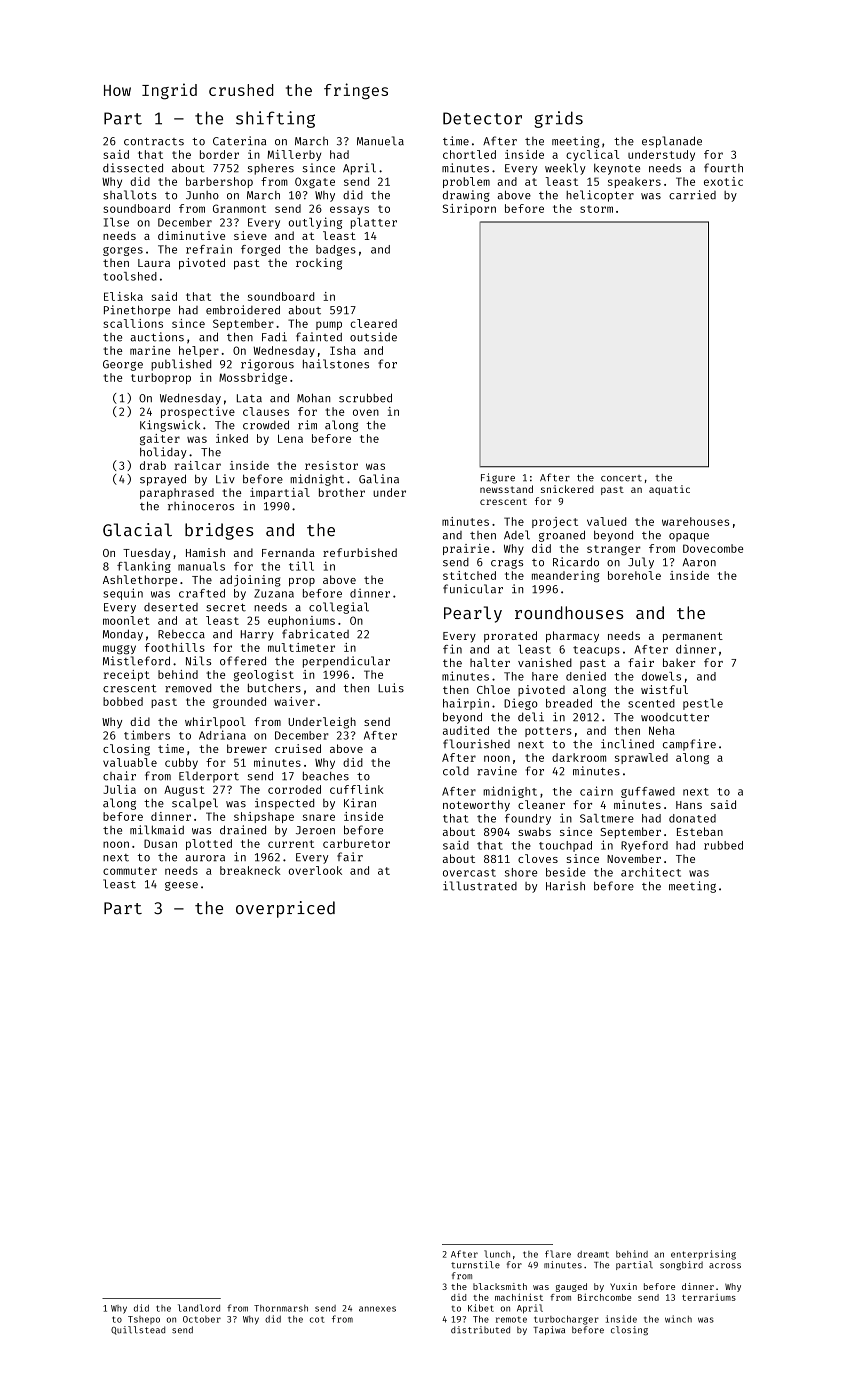 Image resolution: width=849 pixels, height=1400 pixels. Describe the element at coordinates (181, 634) in the image. I see `Rebecca` at that location.
